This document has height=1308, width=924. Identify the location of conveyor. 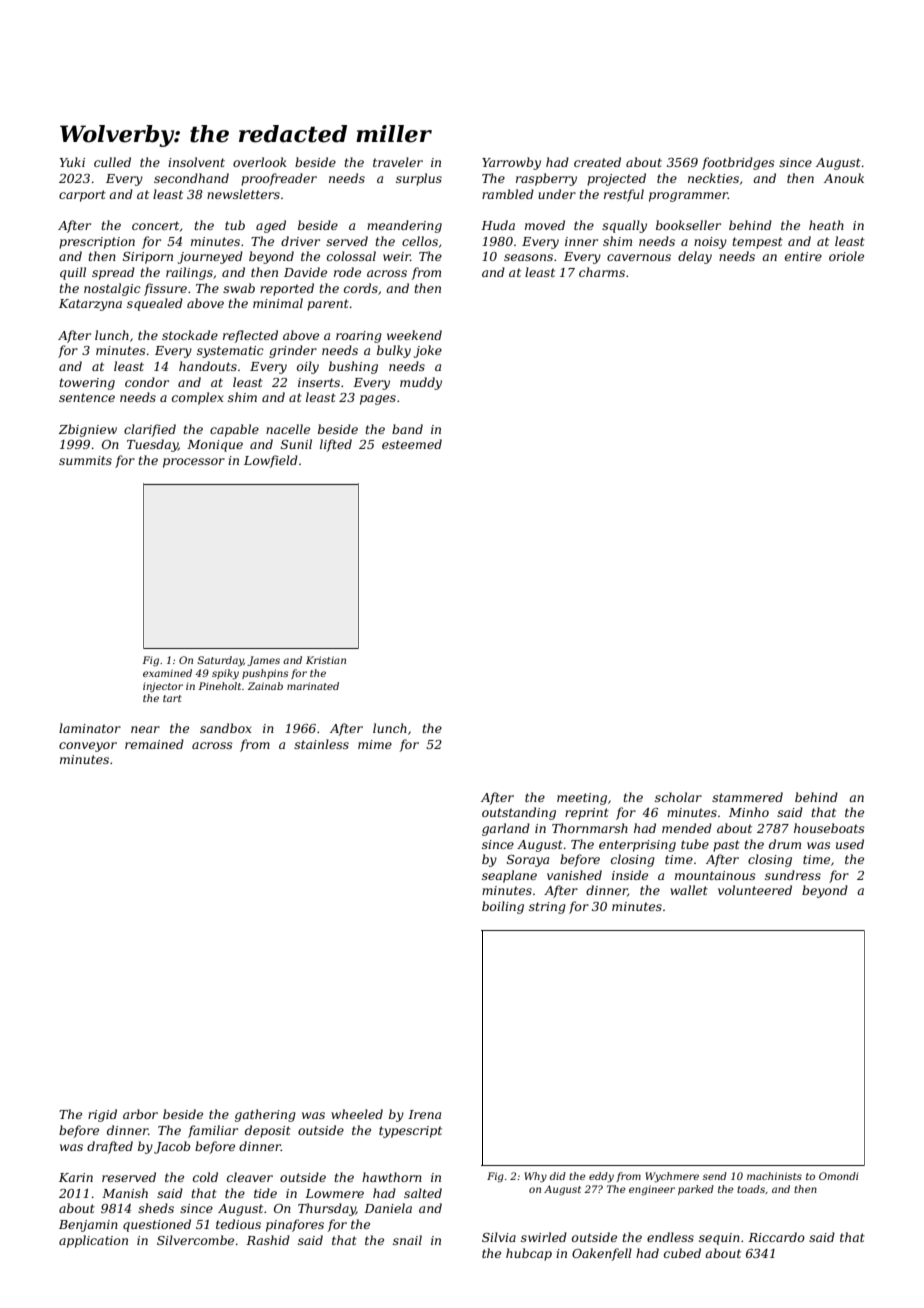
(88, 747).
